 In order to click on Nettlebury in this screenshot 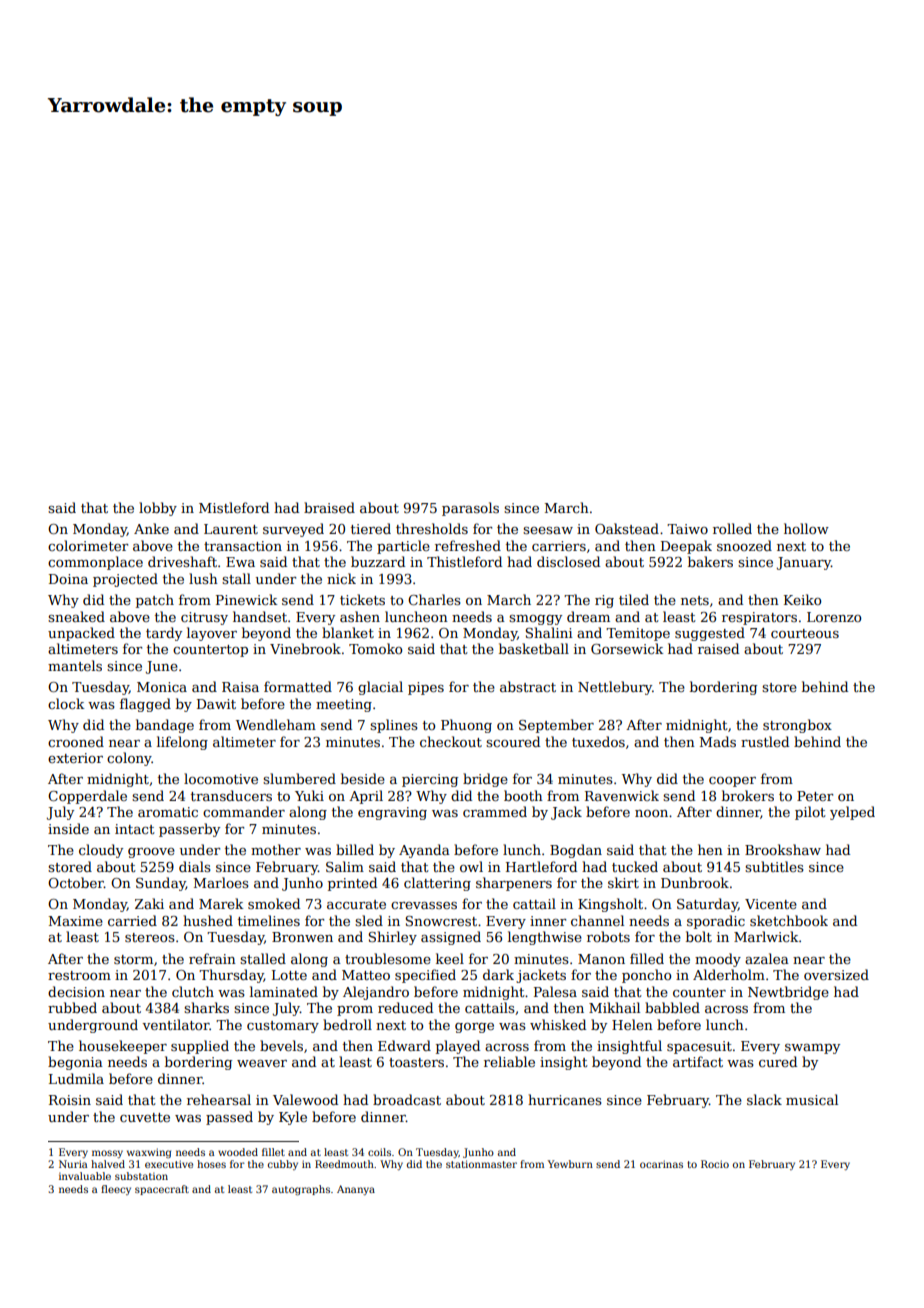, I will do `click(615, 688)`.
